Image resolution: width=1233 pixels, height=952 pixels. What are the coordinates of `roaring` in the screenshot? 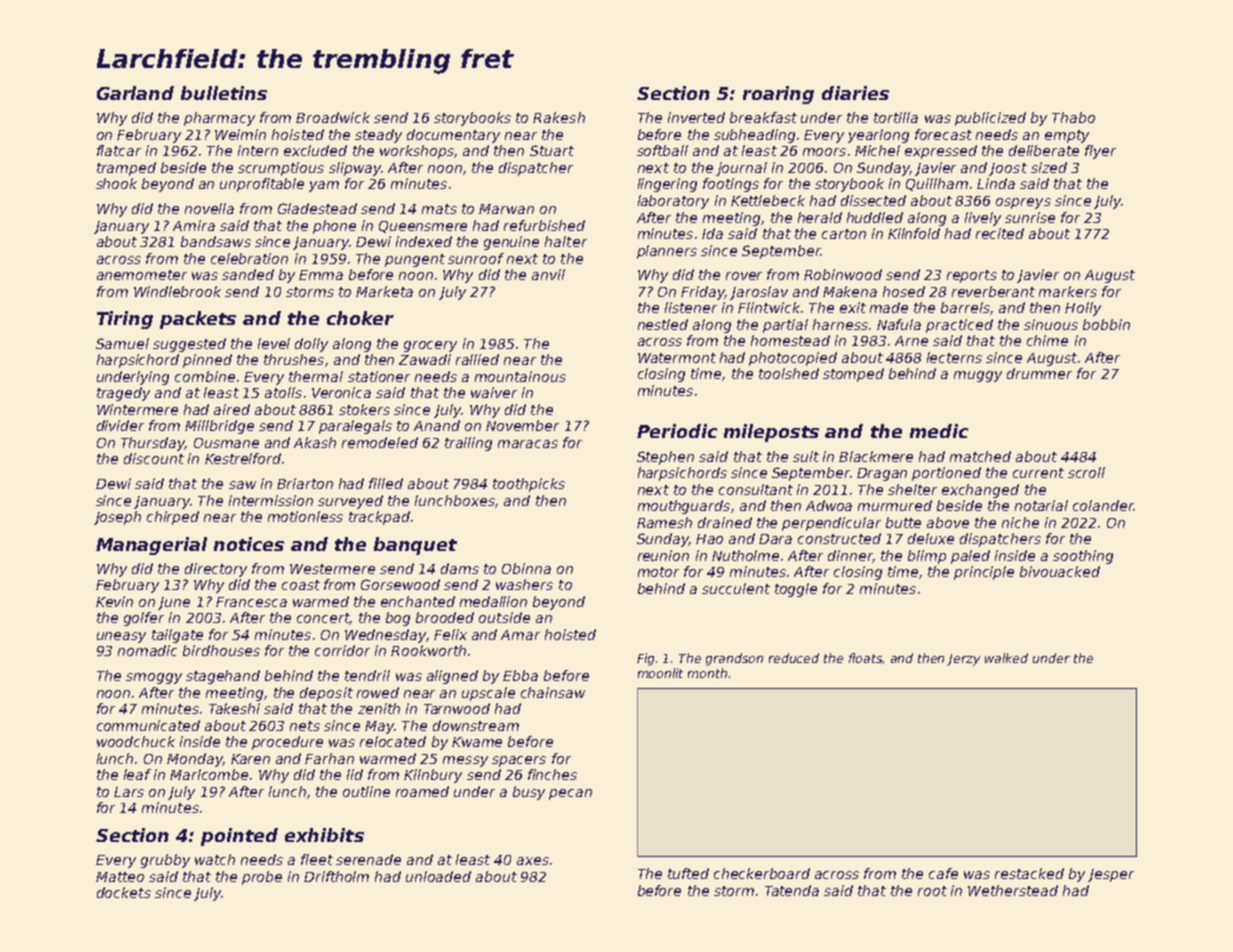 It's located at (778, 95).
